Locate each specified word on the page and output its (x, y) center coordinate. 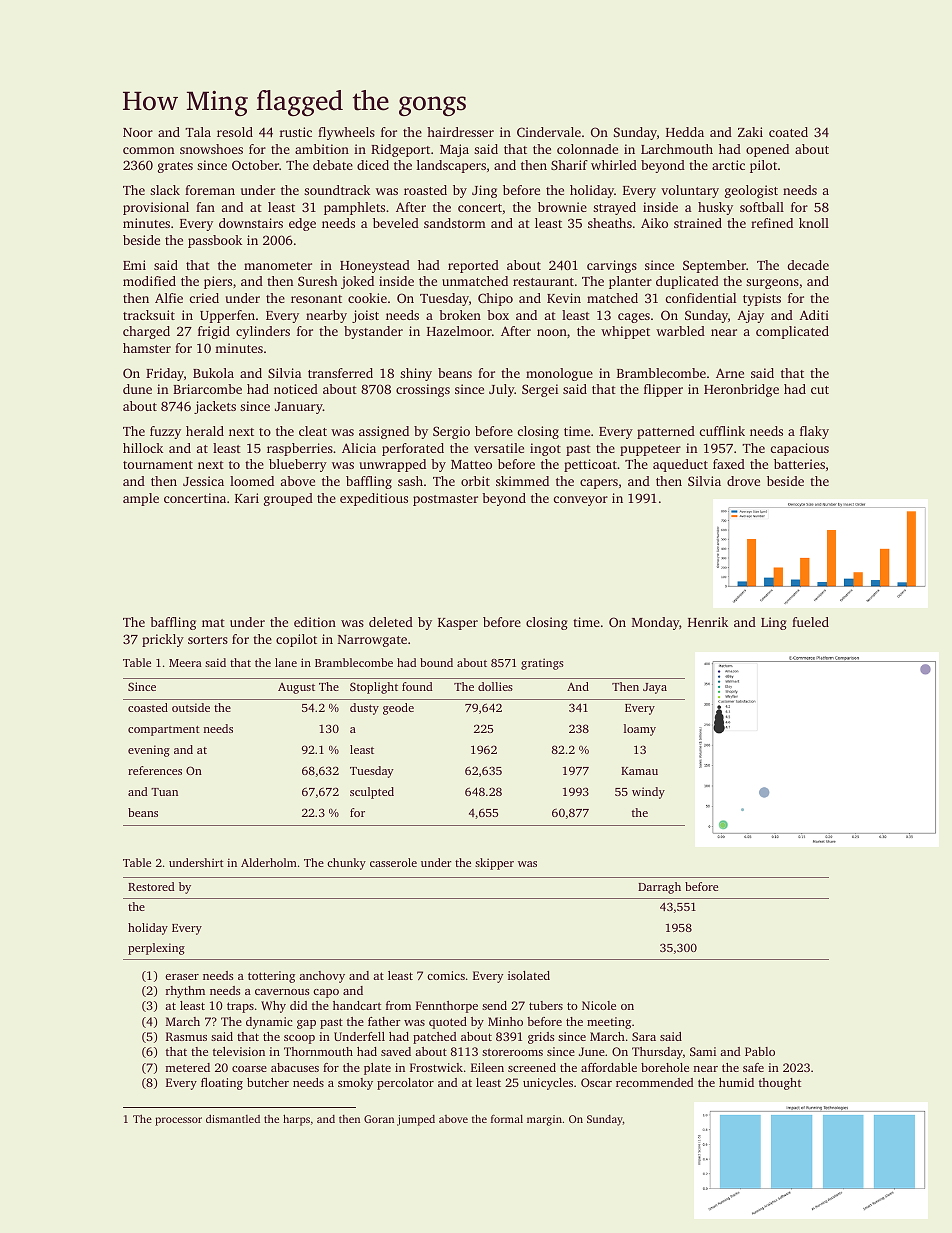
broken (460, 315)
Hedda (685, 132)
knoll (814, 223)
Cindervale (549, 132)
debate (333, 165)
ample (141, 499)
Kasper (458, 624)
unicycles (548, 1084)
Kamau (639, 771)
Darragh (659, 888)
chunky (346, 864)
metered (187, 1067)
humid (736, 1082)
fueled (810, 622)
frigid (214, 332)
